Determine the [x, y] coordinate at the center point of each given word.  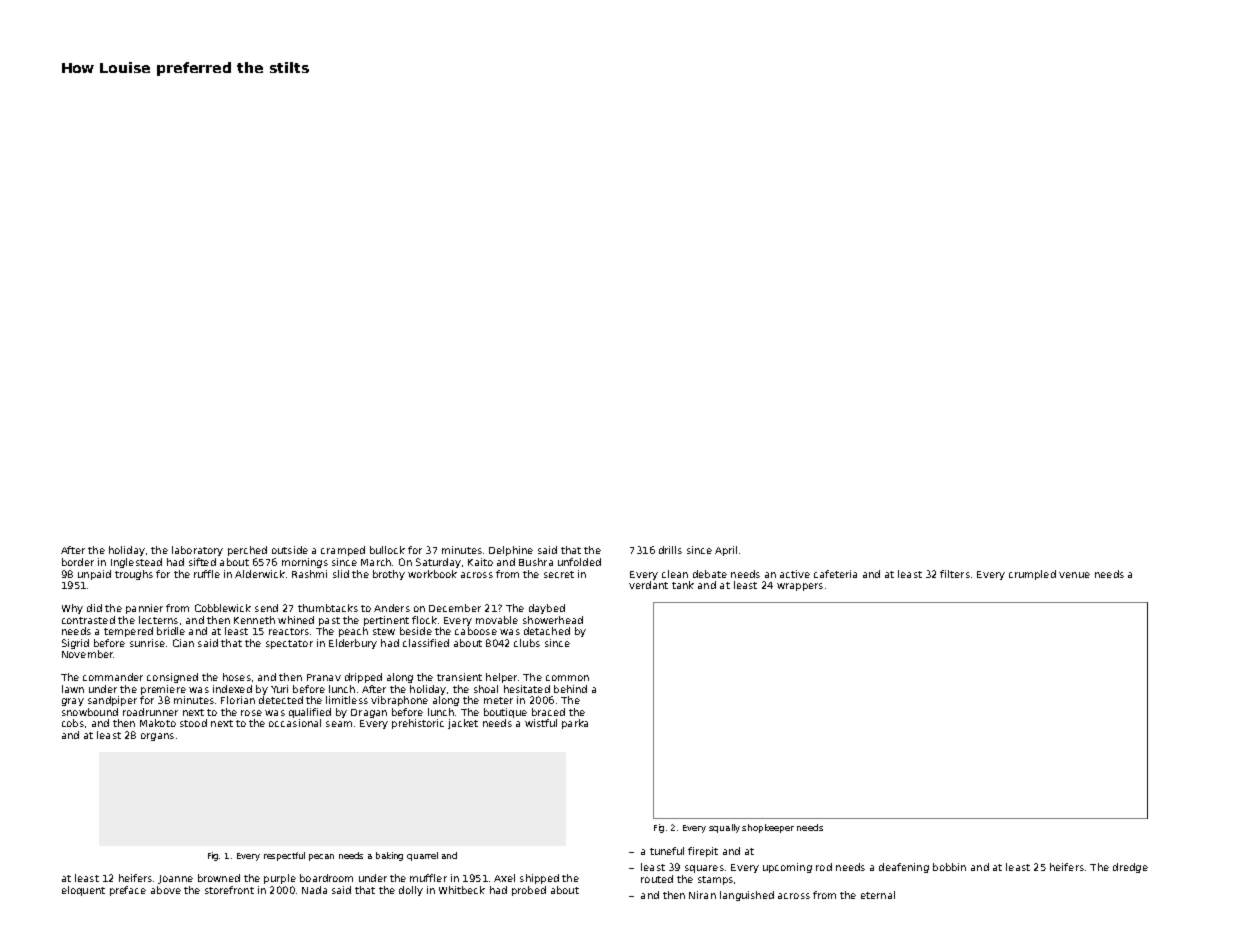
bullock [387, 550]
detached [547, 631]
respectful [284, 856]
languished [747, 896]
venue [1074, 575]
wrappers [800, 587]
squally [724, 828]
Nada [314, 890]
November [87, 654]
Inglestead [136, 563]
